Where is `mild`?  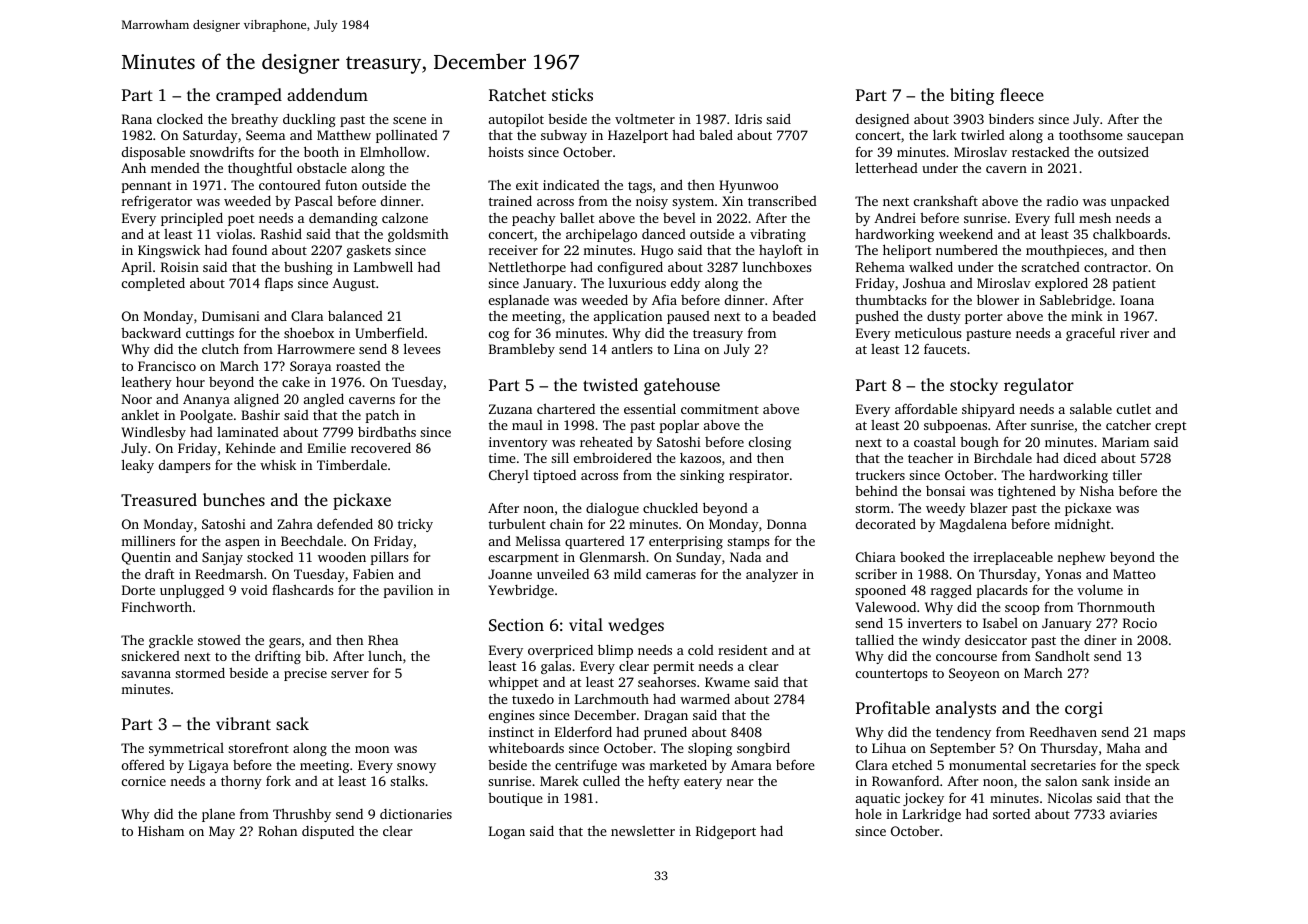 mild is located at coordinates (627, 574).
